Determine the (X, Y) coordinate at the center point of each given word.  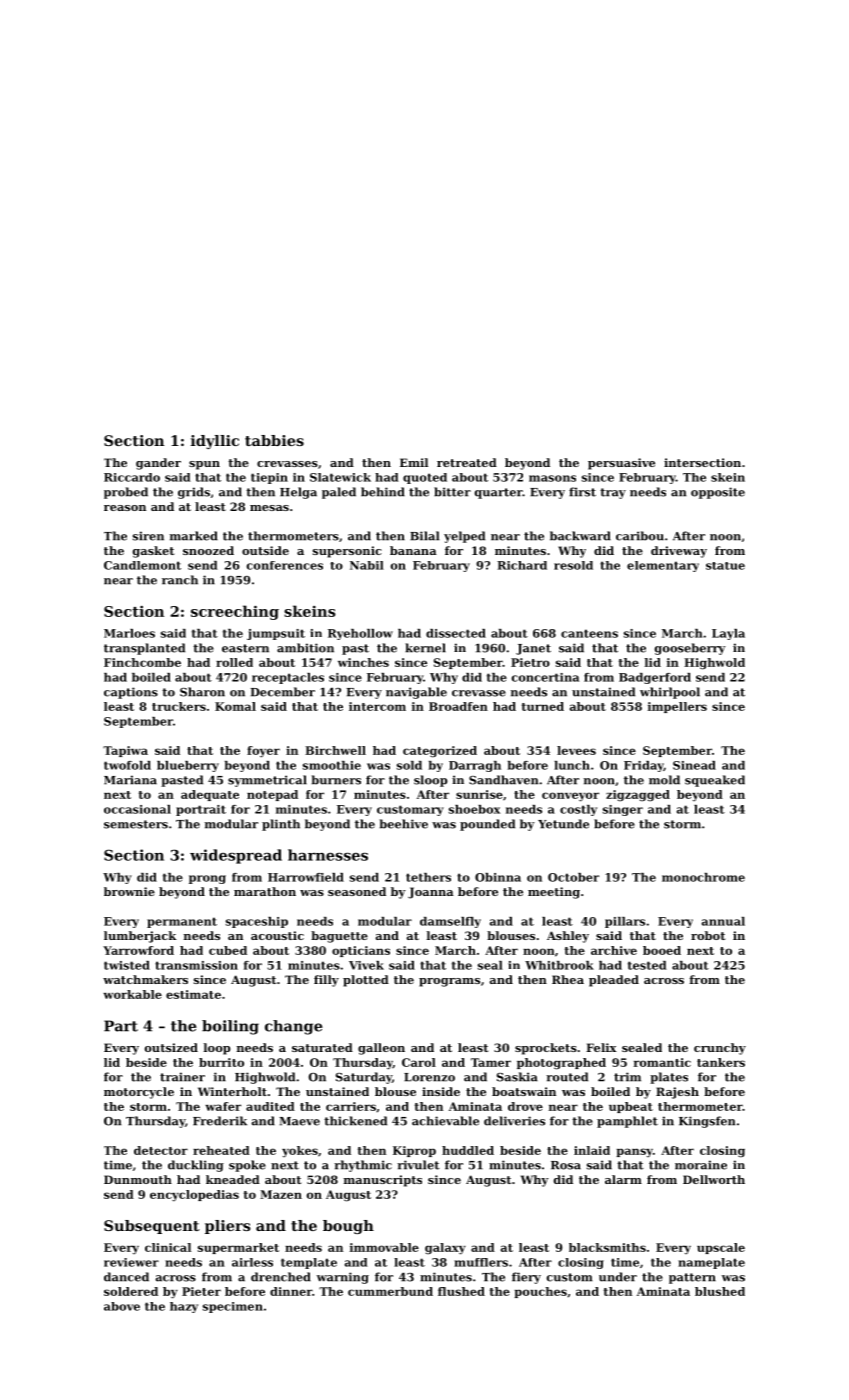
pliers (228, 1227)
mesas (269, 508)
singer (623, 810)
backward (580, 536)
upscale (721, 1248)
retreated (467, 462)
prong (207, 879)
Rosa (566, 1165)
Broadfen (458, 706)
